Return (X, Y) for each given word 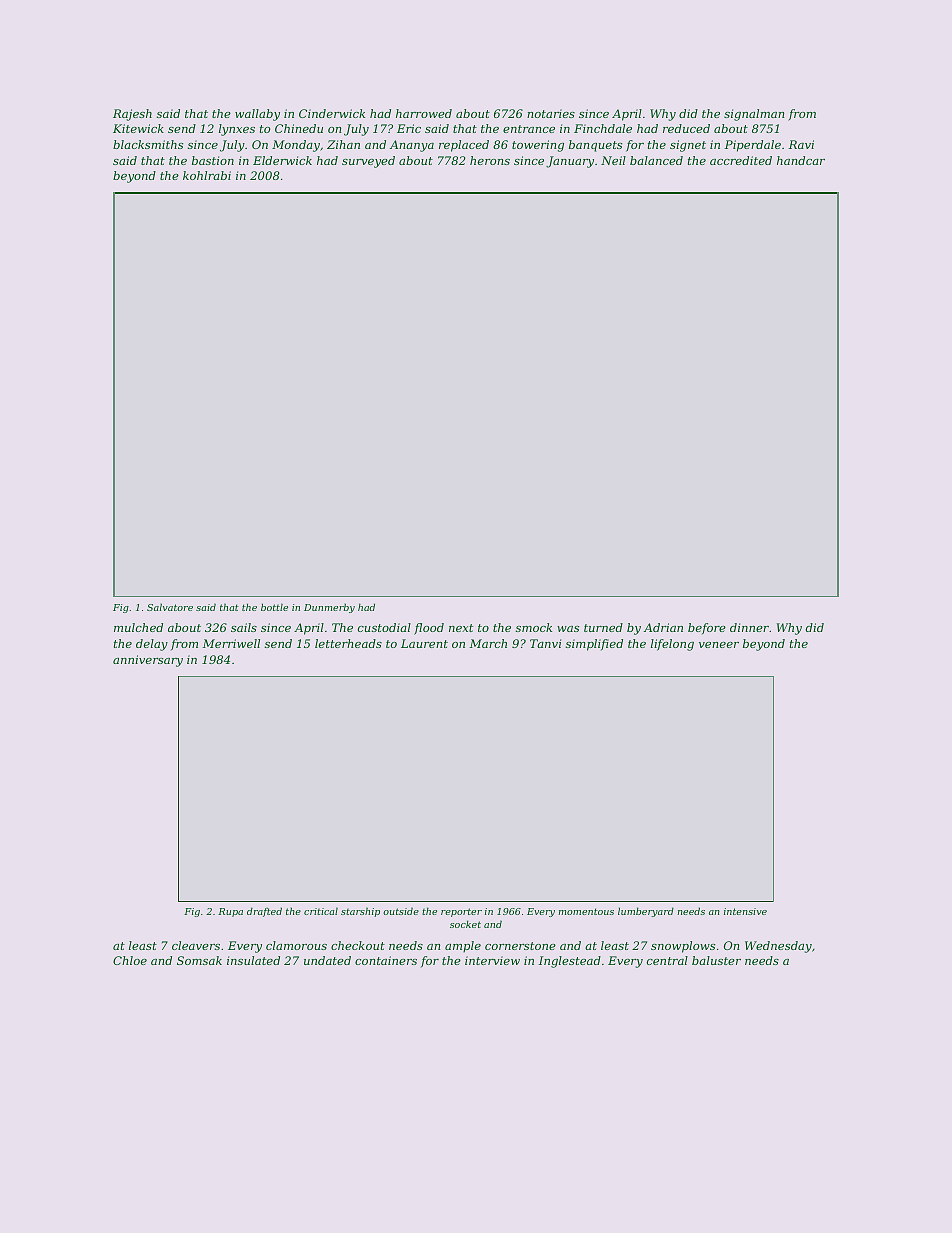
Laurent (424, 643)
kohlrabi (207, 175)
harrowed (424, 113)
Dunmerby (329, 608)
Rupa (230, 912)
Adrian (663, 627)
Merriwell (231, 643)
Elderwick (282, 160)
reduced (686, 128)
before (707, 628)
